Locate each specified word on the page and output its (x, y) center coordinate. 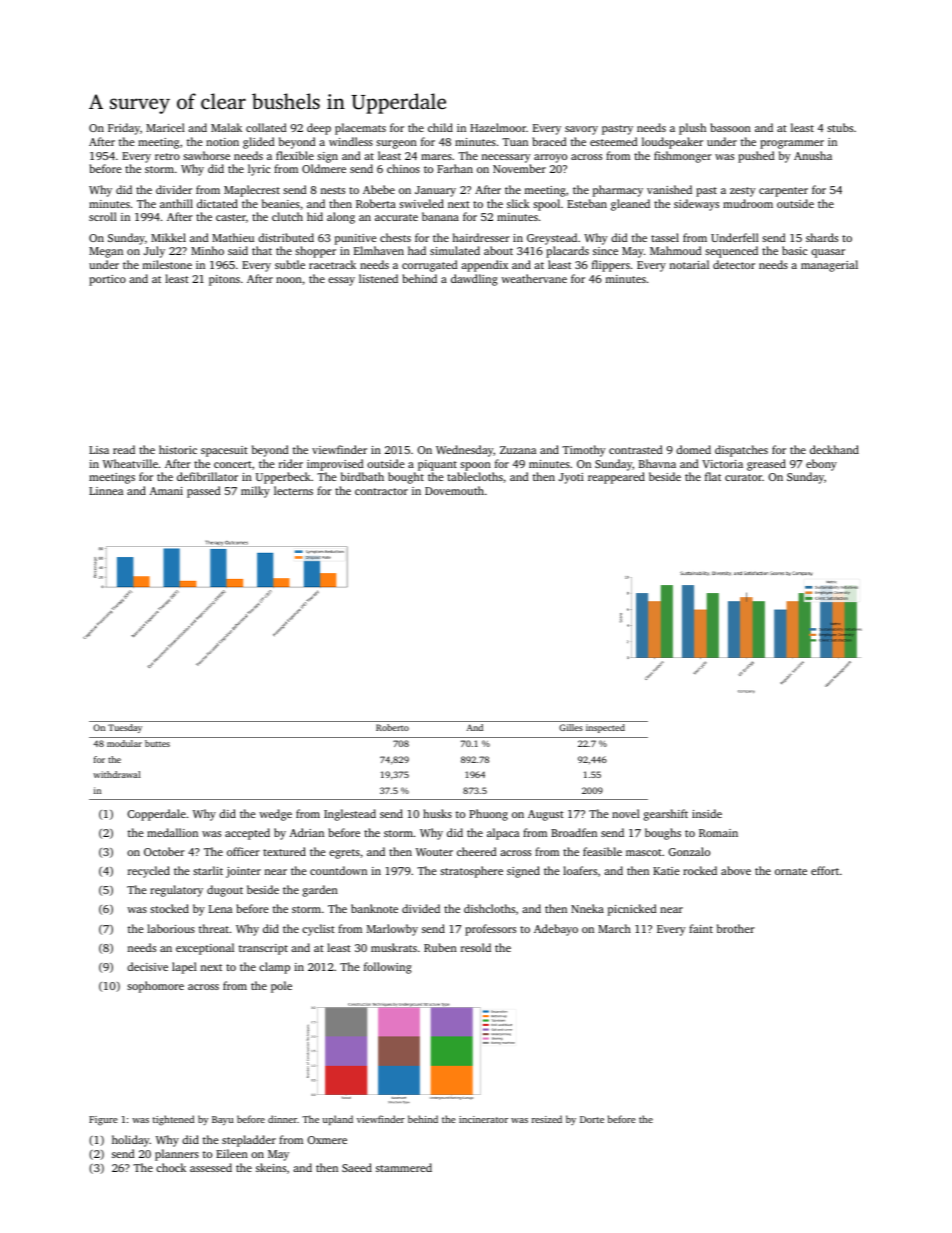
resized (547, 1119)
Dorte (592, 1119)
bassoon (731, 127)
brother (736, 928)
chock (171, 1167)
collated (266, 127)
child (440, 127)
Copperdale (156, 815)
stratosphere (471, 872)
